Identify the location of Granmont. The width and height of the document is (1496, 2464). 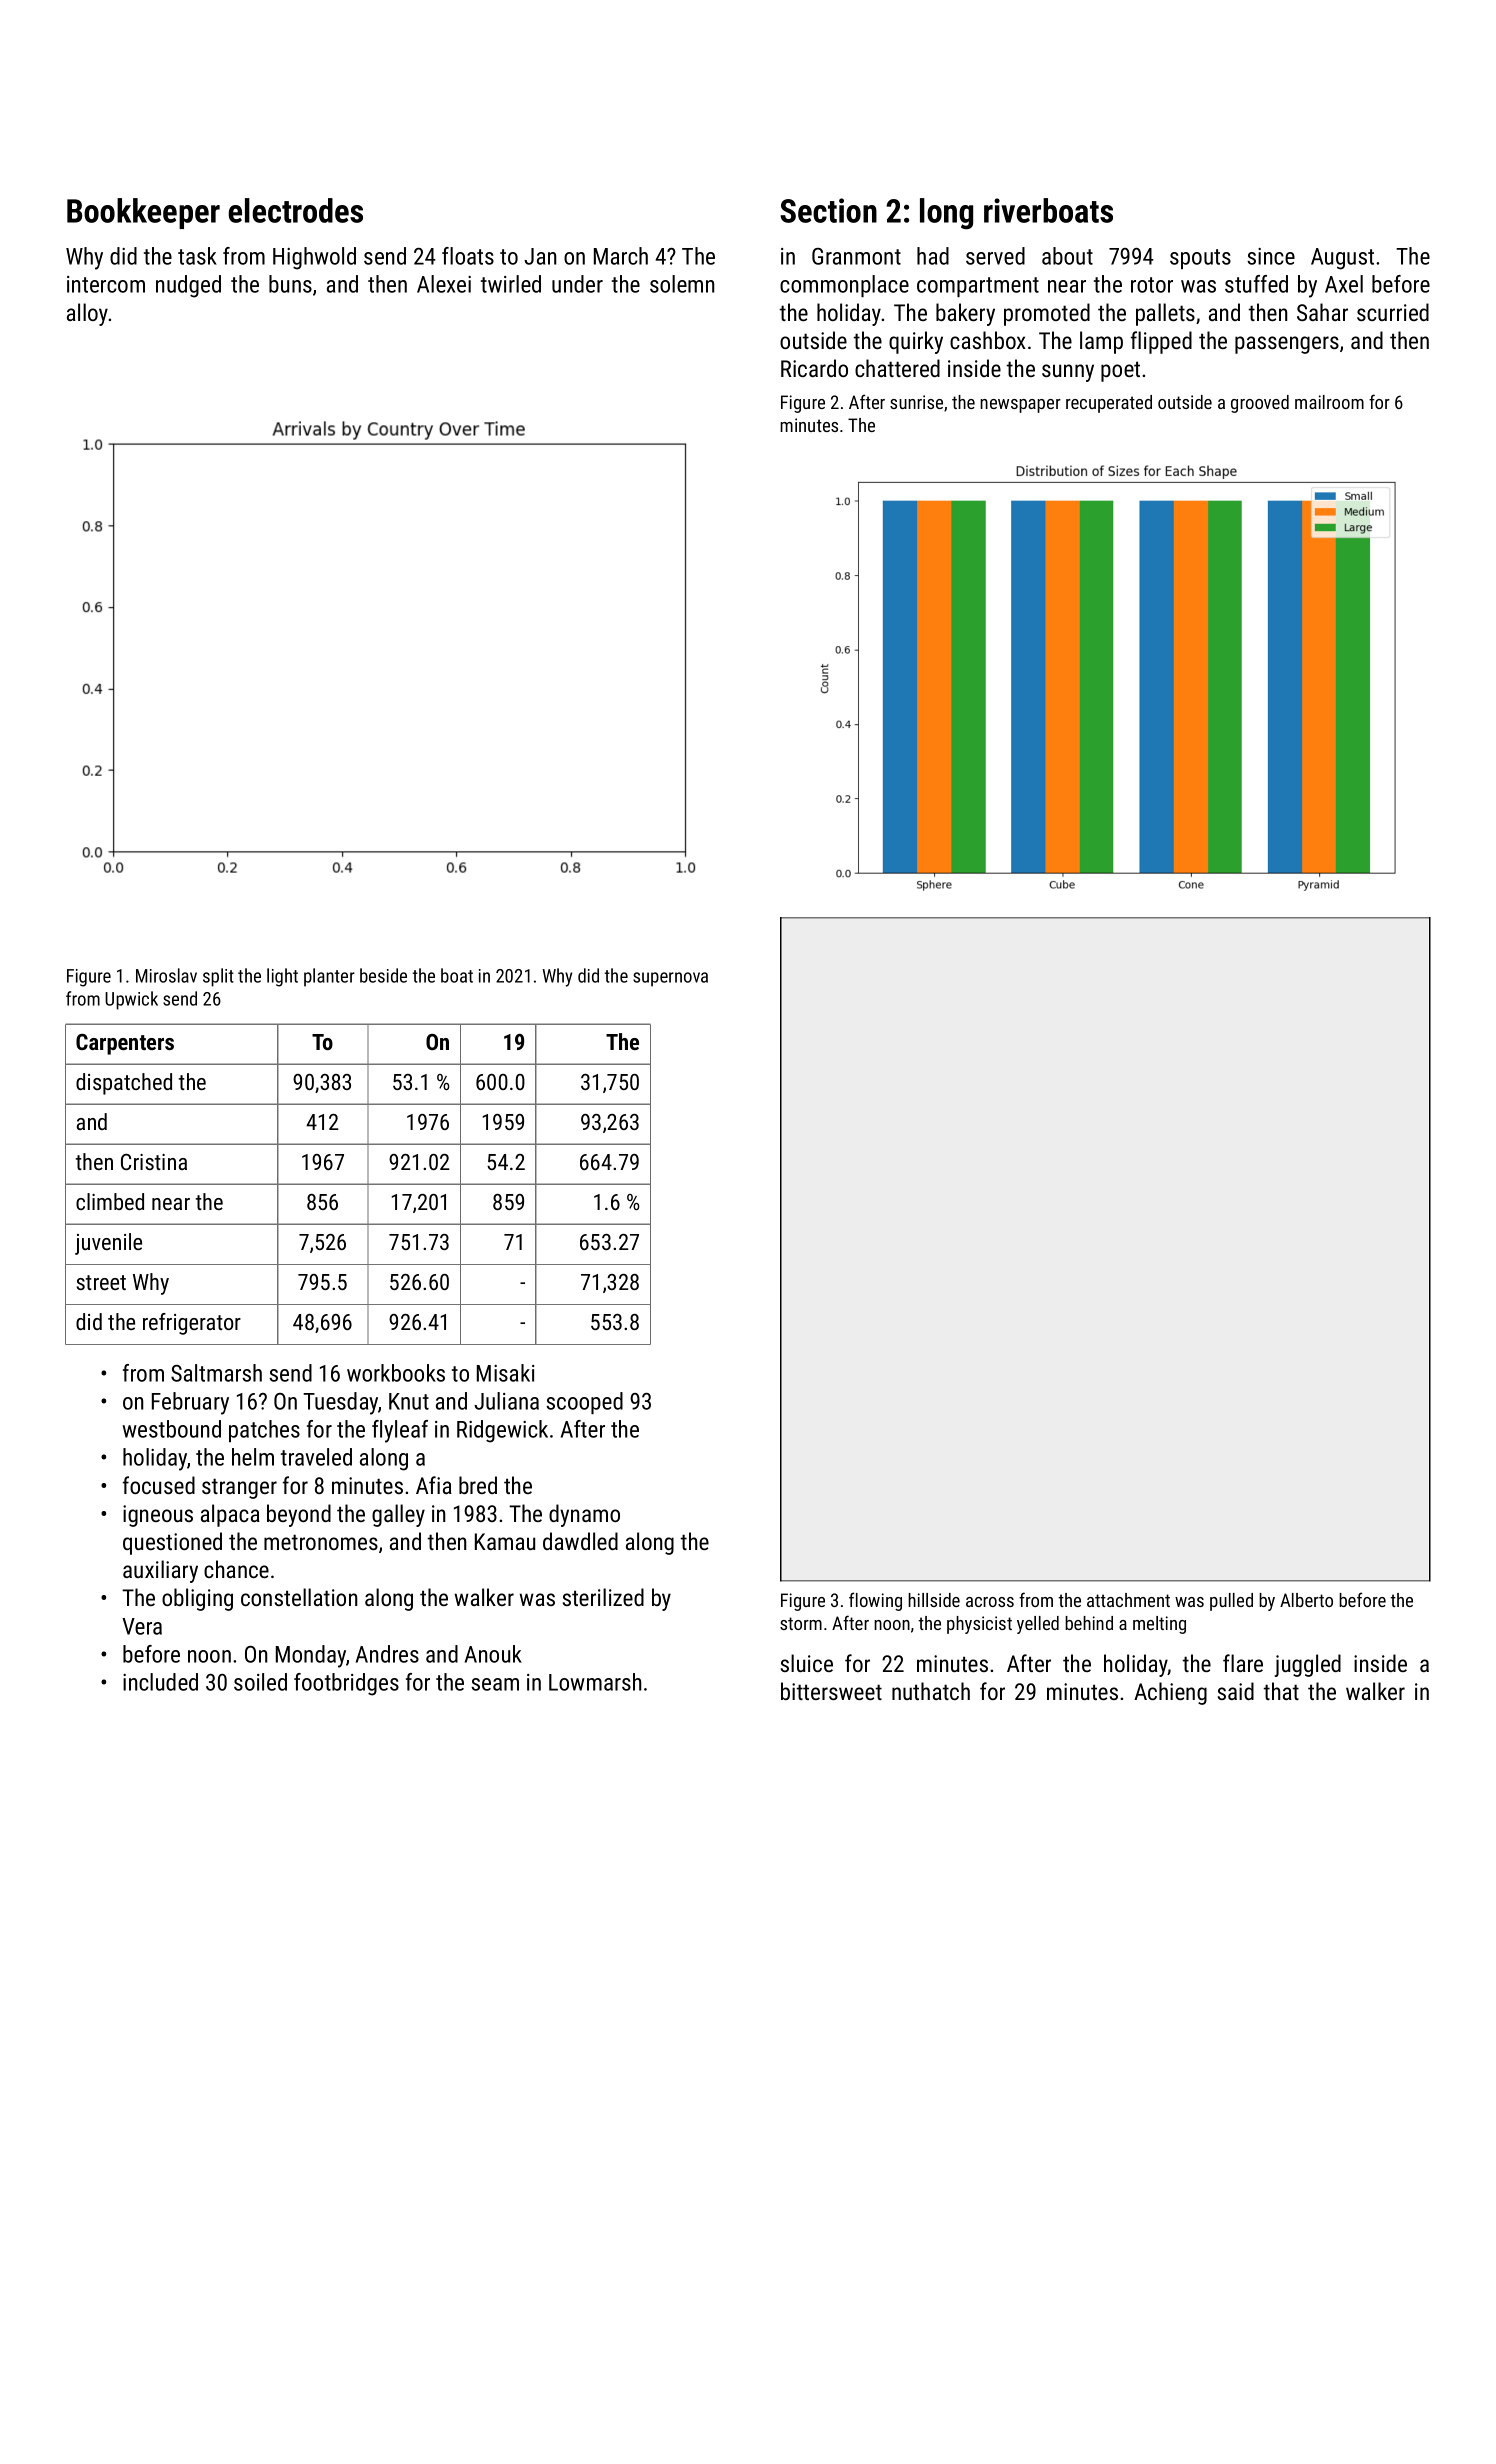
(856, 256).
